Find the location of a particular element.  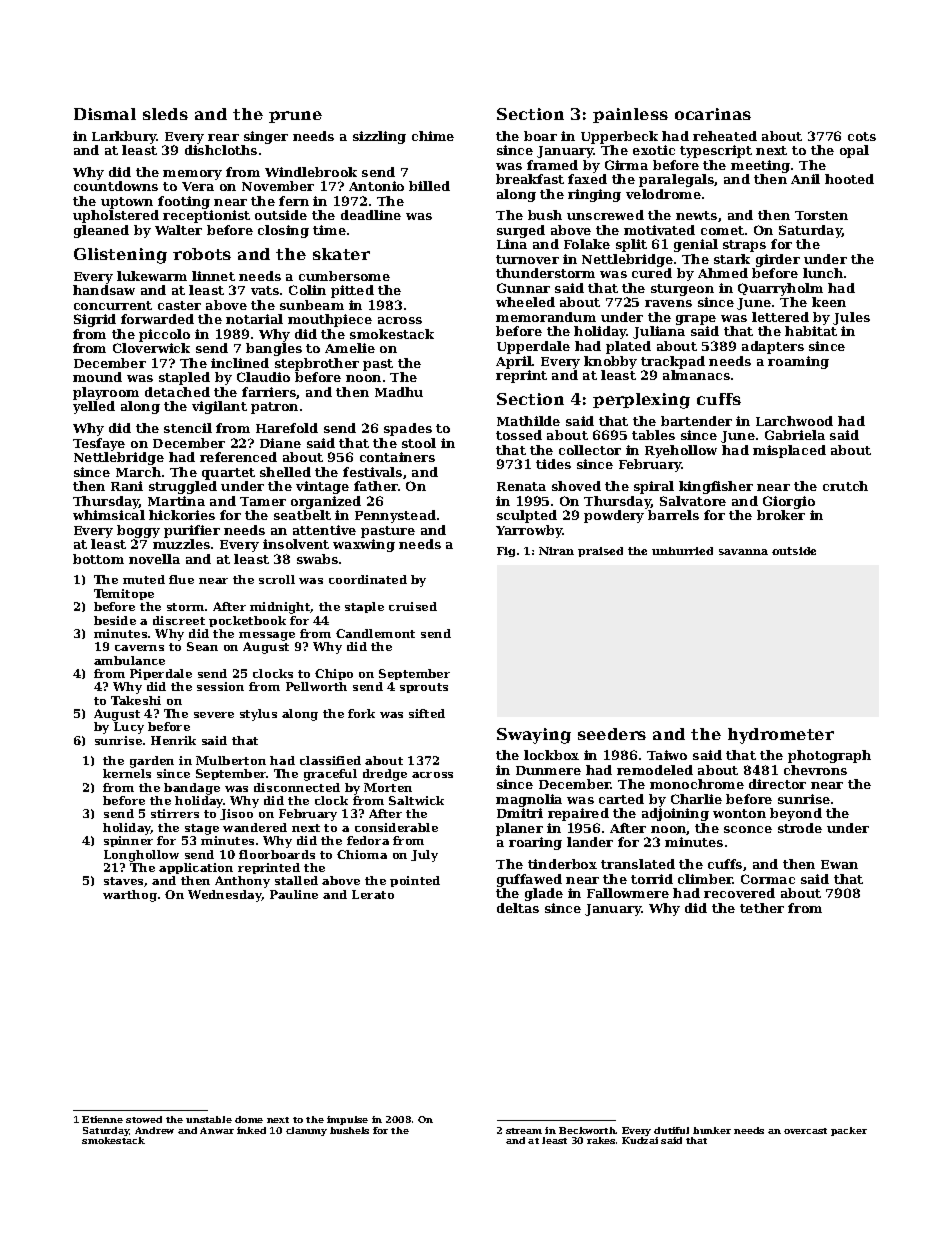

broker is located at coordinates (781, 515).
